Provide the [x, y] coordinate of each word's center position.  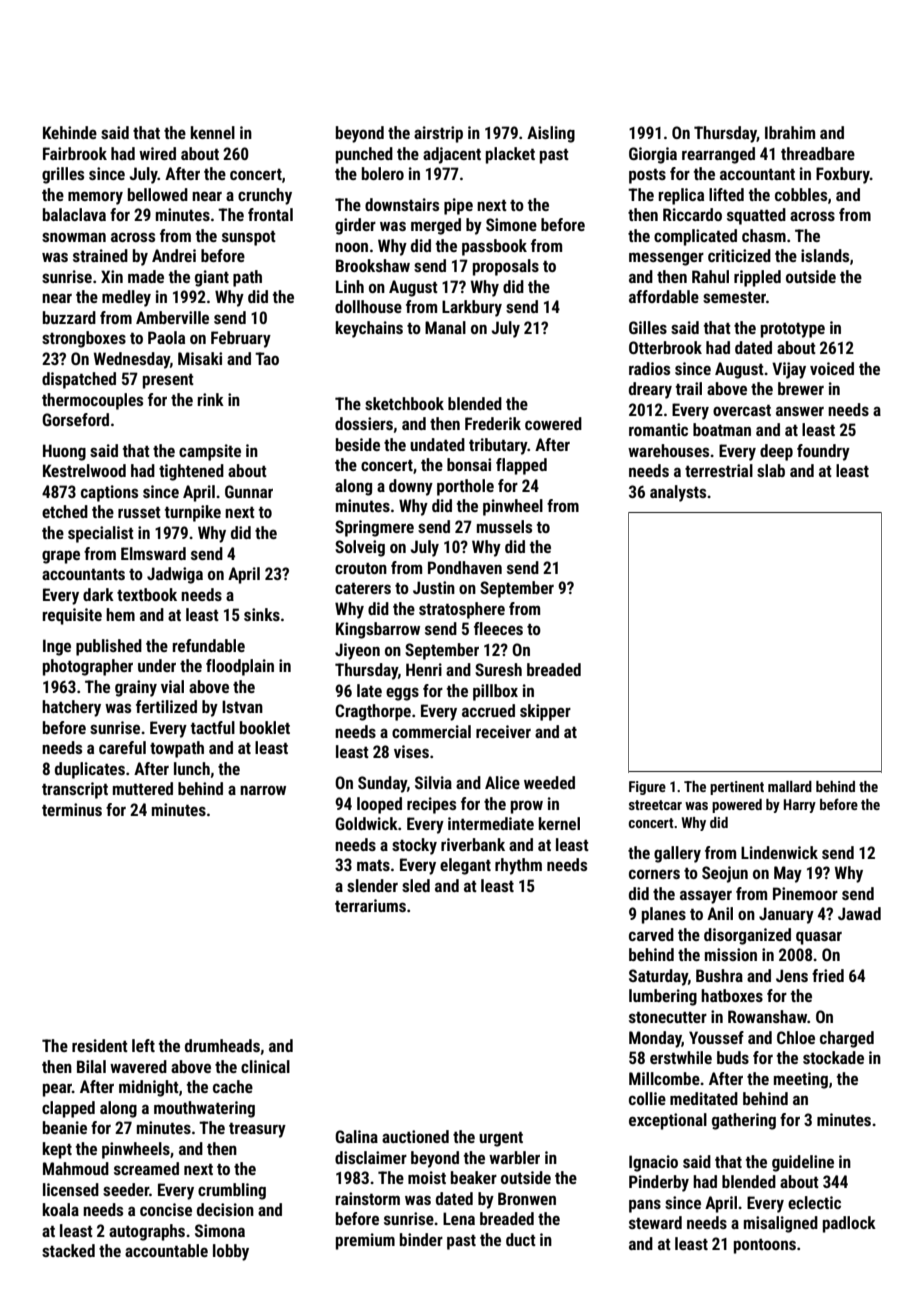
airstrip [438, 134]
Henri [424, 669]
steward [655, 1222]
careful [122, 747]
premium [365, 1241]
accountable [166, 1250]
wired [157, 153]
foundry [823, 452]
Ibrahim [790, 132]
